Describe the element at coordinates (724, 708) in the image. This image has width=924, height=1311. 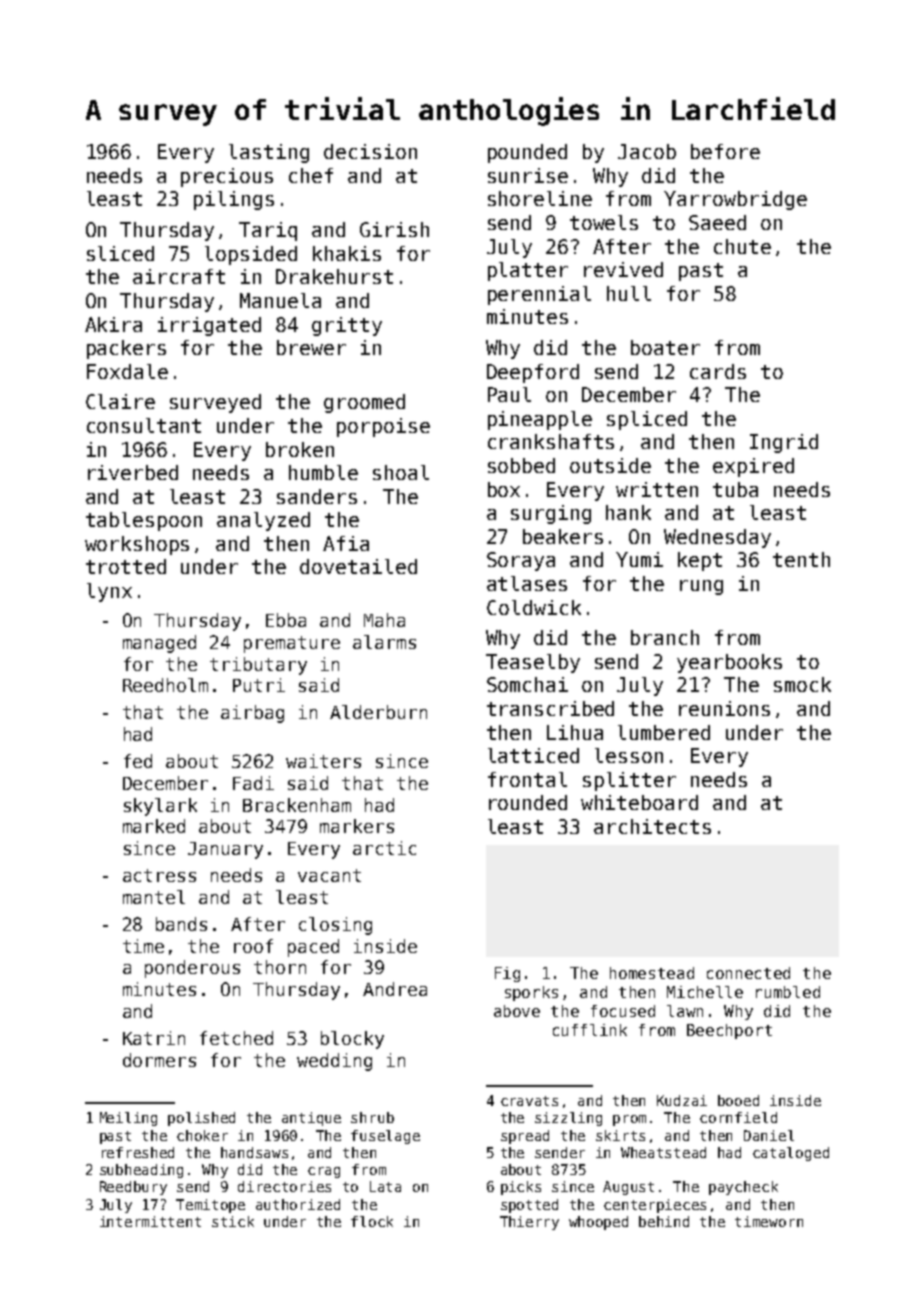
I see `reunions` at that location.
